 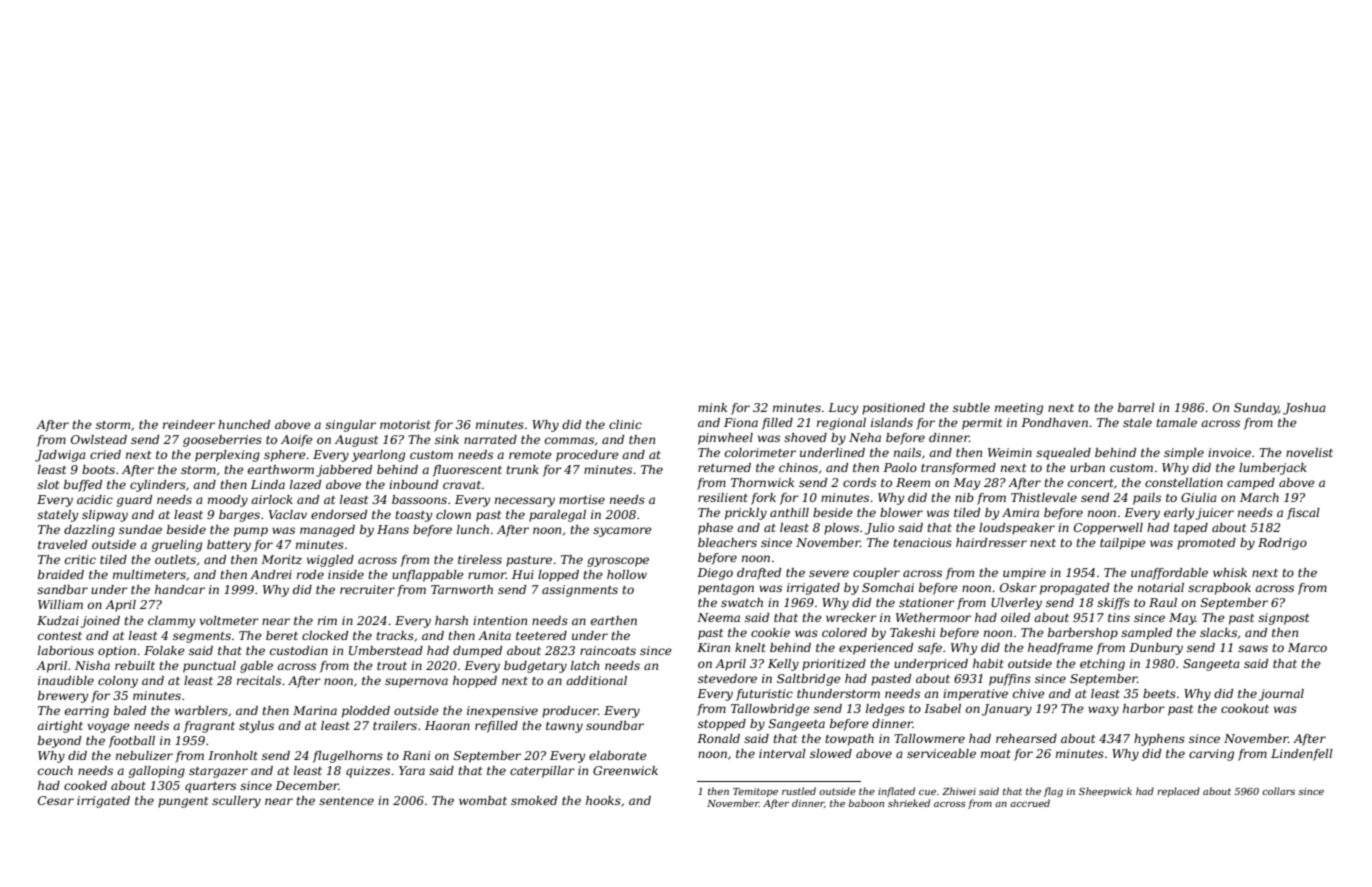 I want to click on cooked, so click(x=85, y=785).
